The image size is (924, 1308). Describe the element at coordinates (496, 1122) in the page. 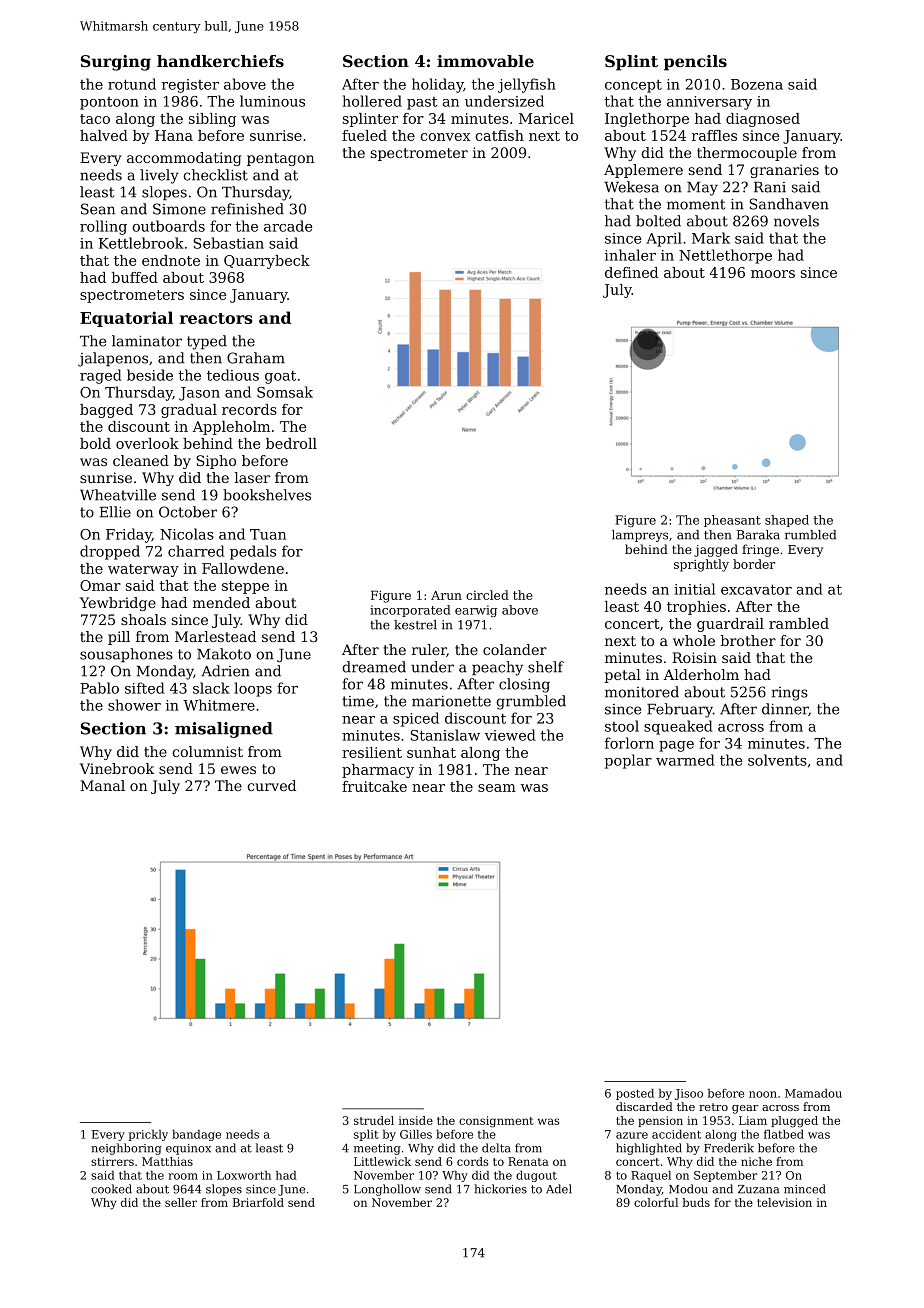

I see `consignment` at that location.
